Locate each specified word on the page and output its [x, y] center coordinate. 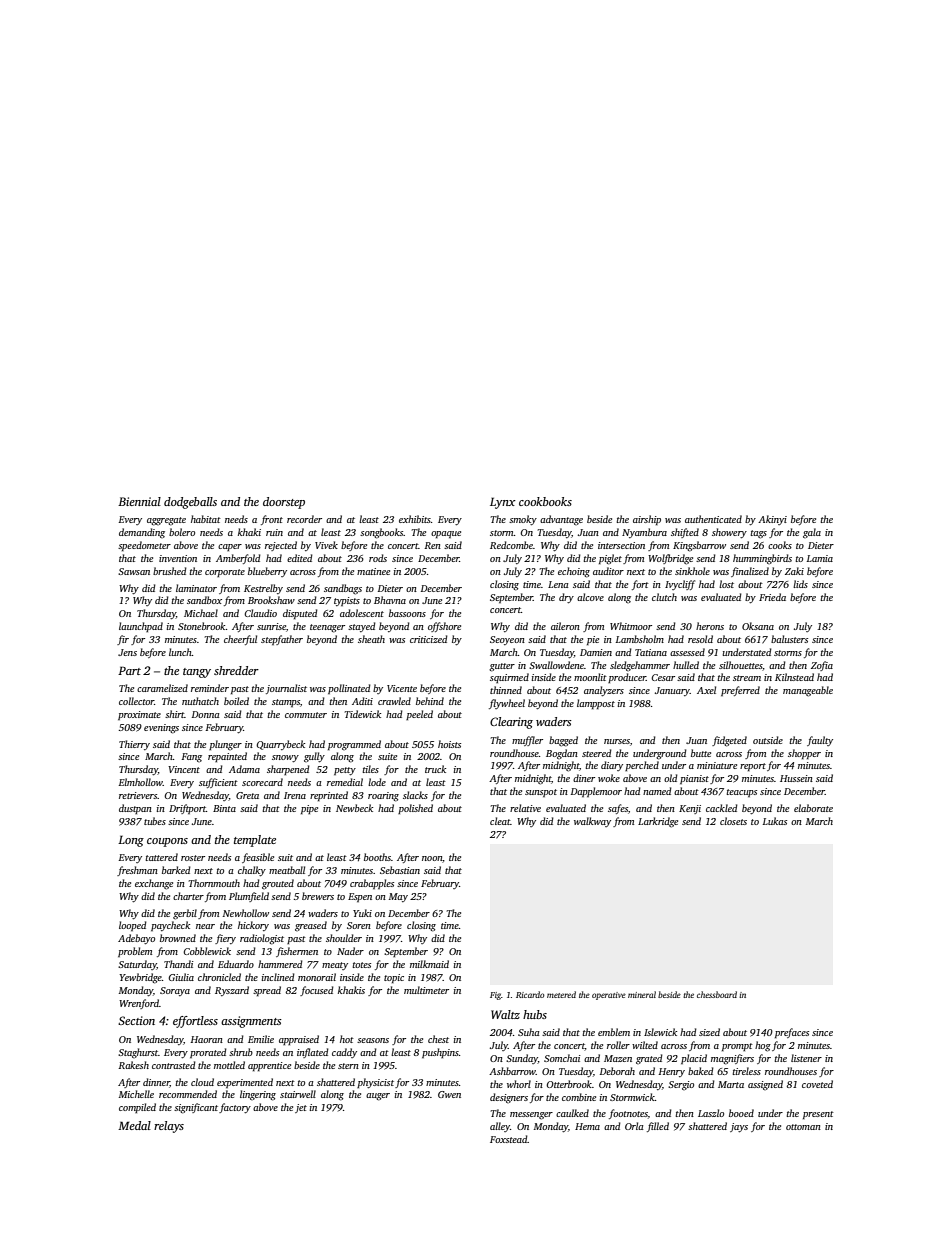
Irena [295, 795]
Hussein [796, 778]
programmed [354, 745]
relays [169, 1127]
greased [311, 926]
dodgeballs [190, 503]
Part [129, 670]
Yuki [362, 913]
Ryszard [232, 991]
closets [733, 821]
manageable [808, 691]
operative [609, 996]
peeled [419, 715]
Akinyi [772, 520]
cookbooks [545, 501]
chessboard [717, 994]
